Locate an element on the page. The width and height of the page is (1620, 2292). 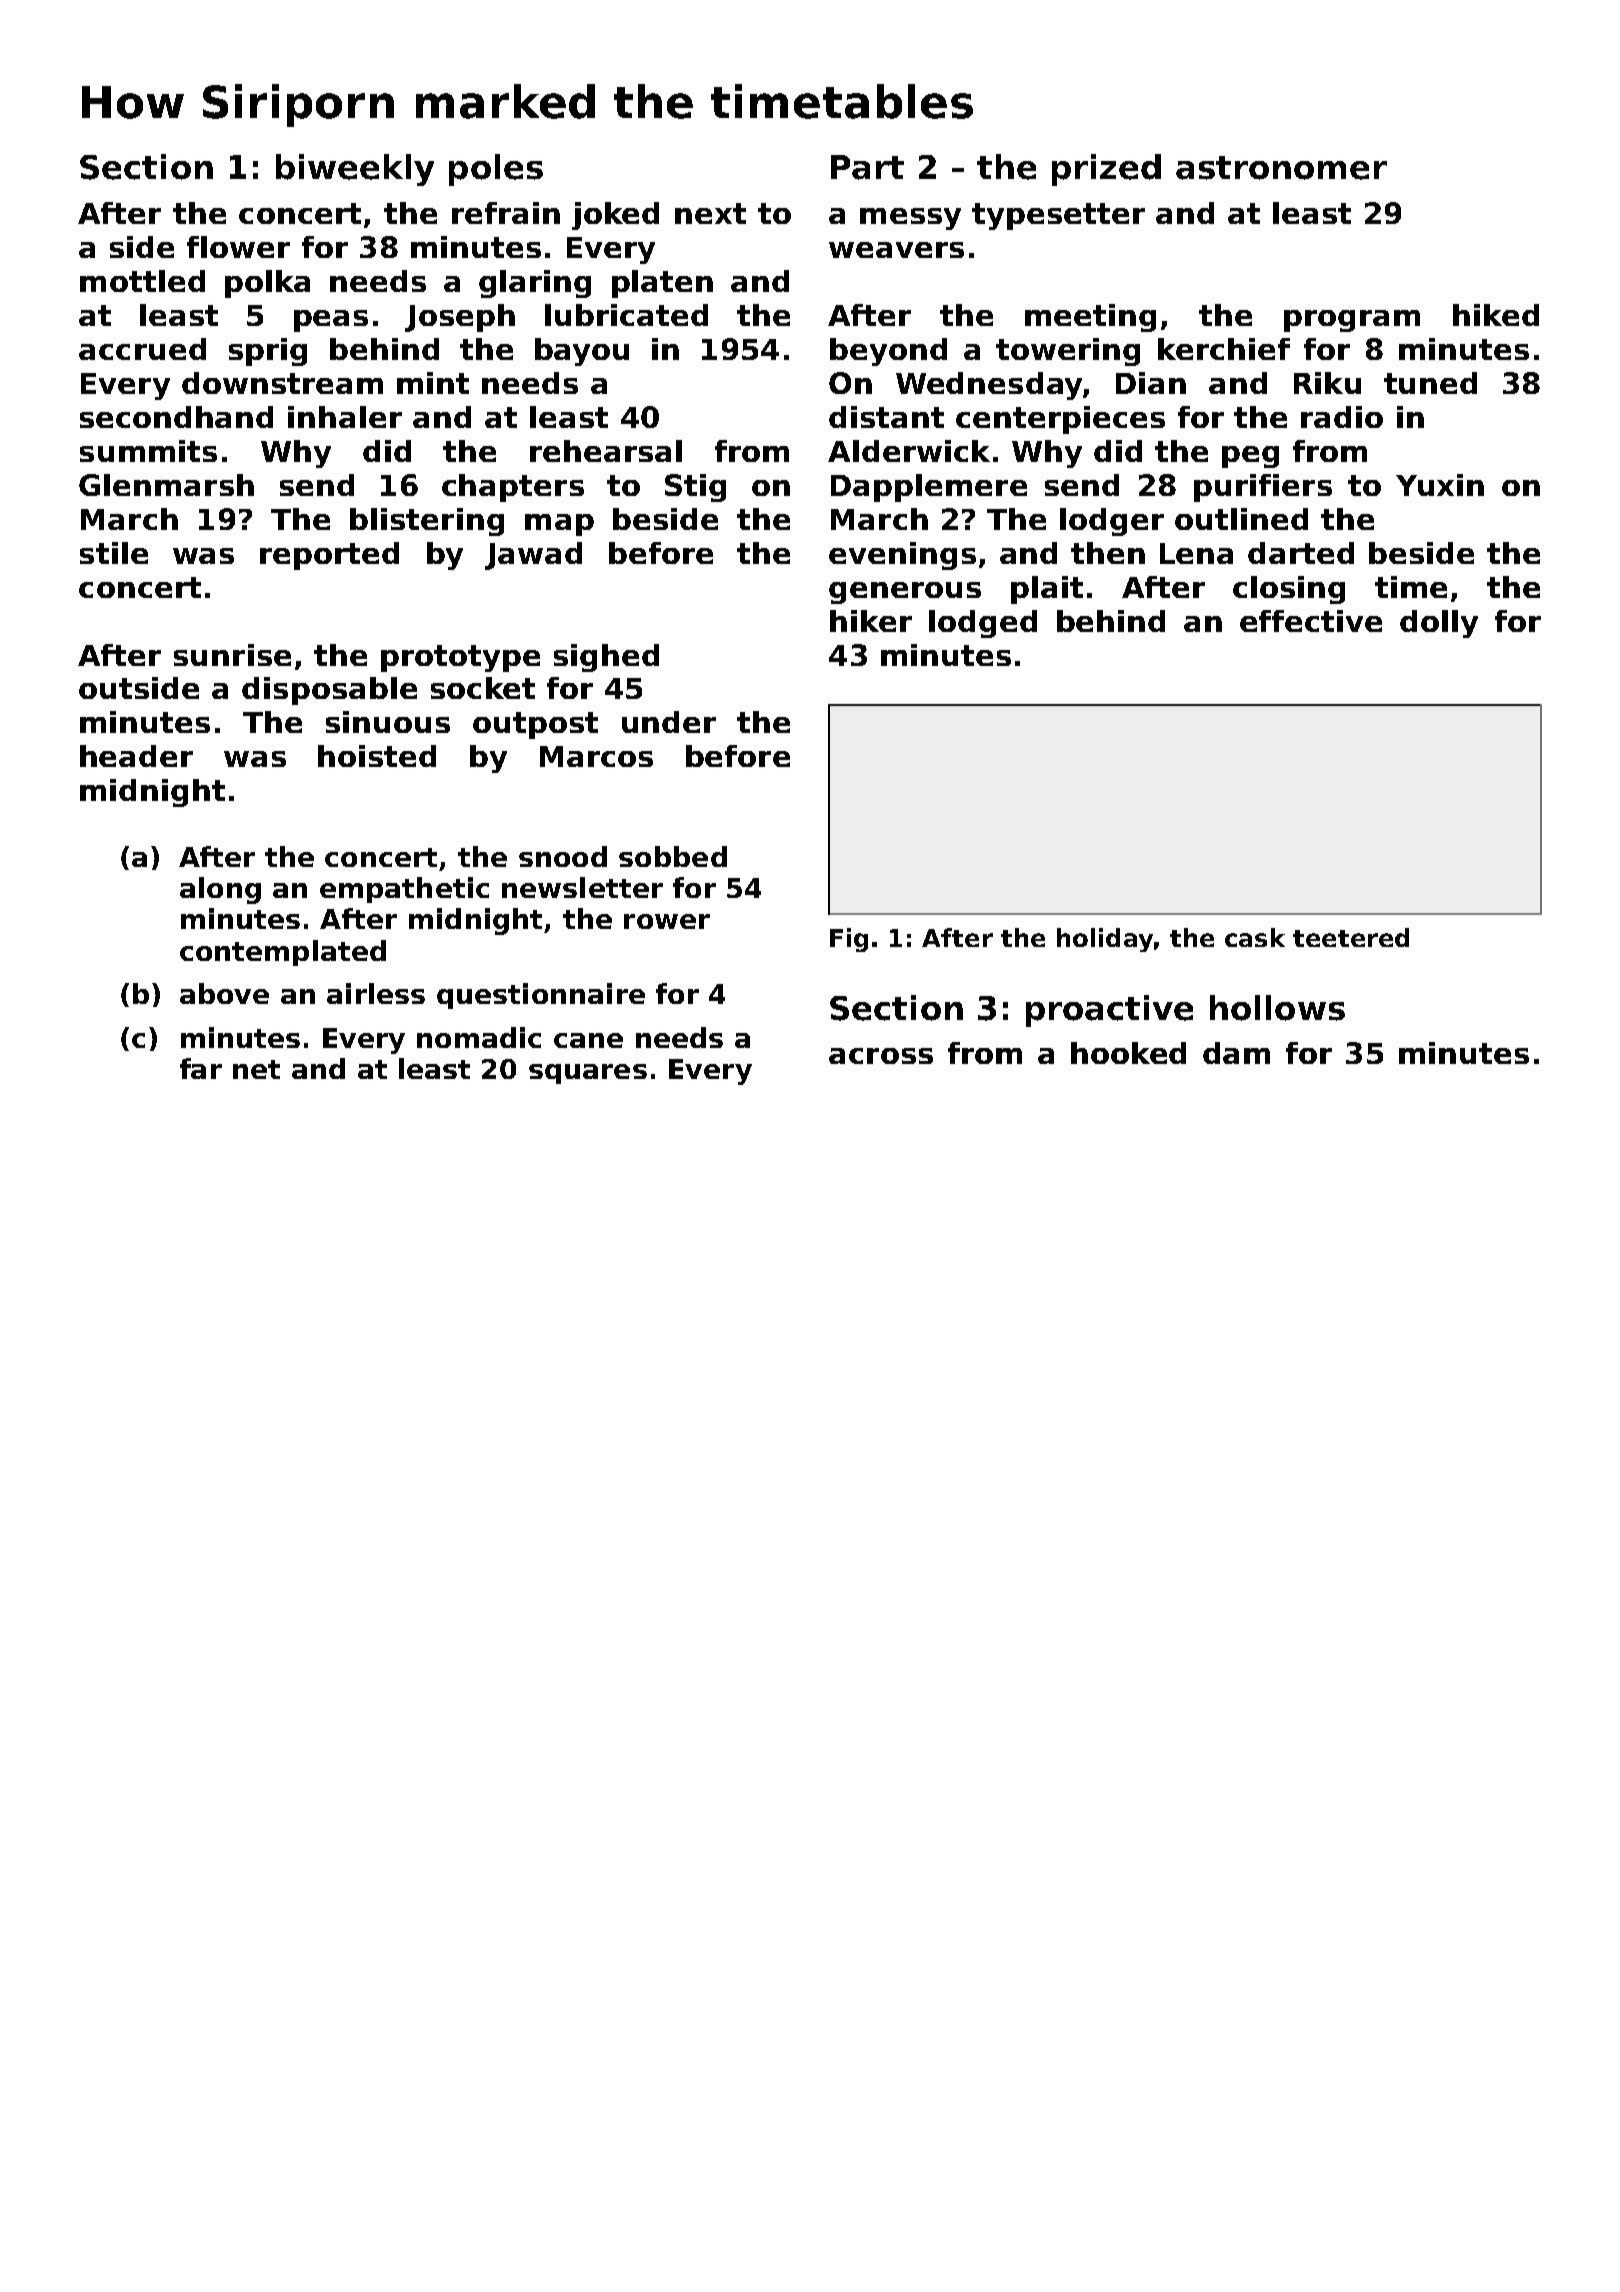
Part is located at coordinates (867, 167).
